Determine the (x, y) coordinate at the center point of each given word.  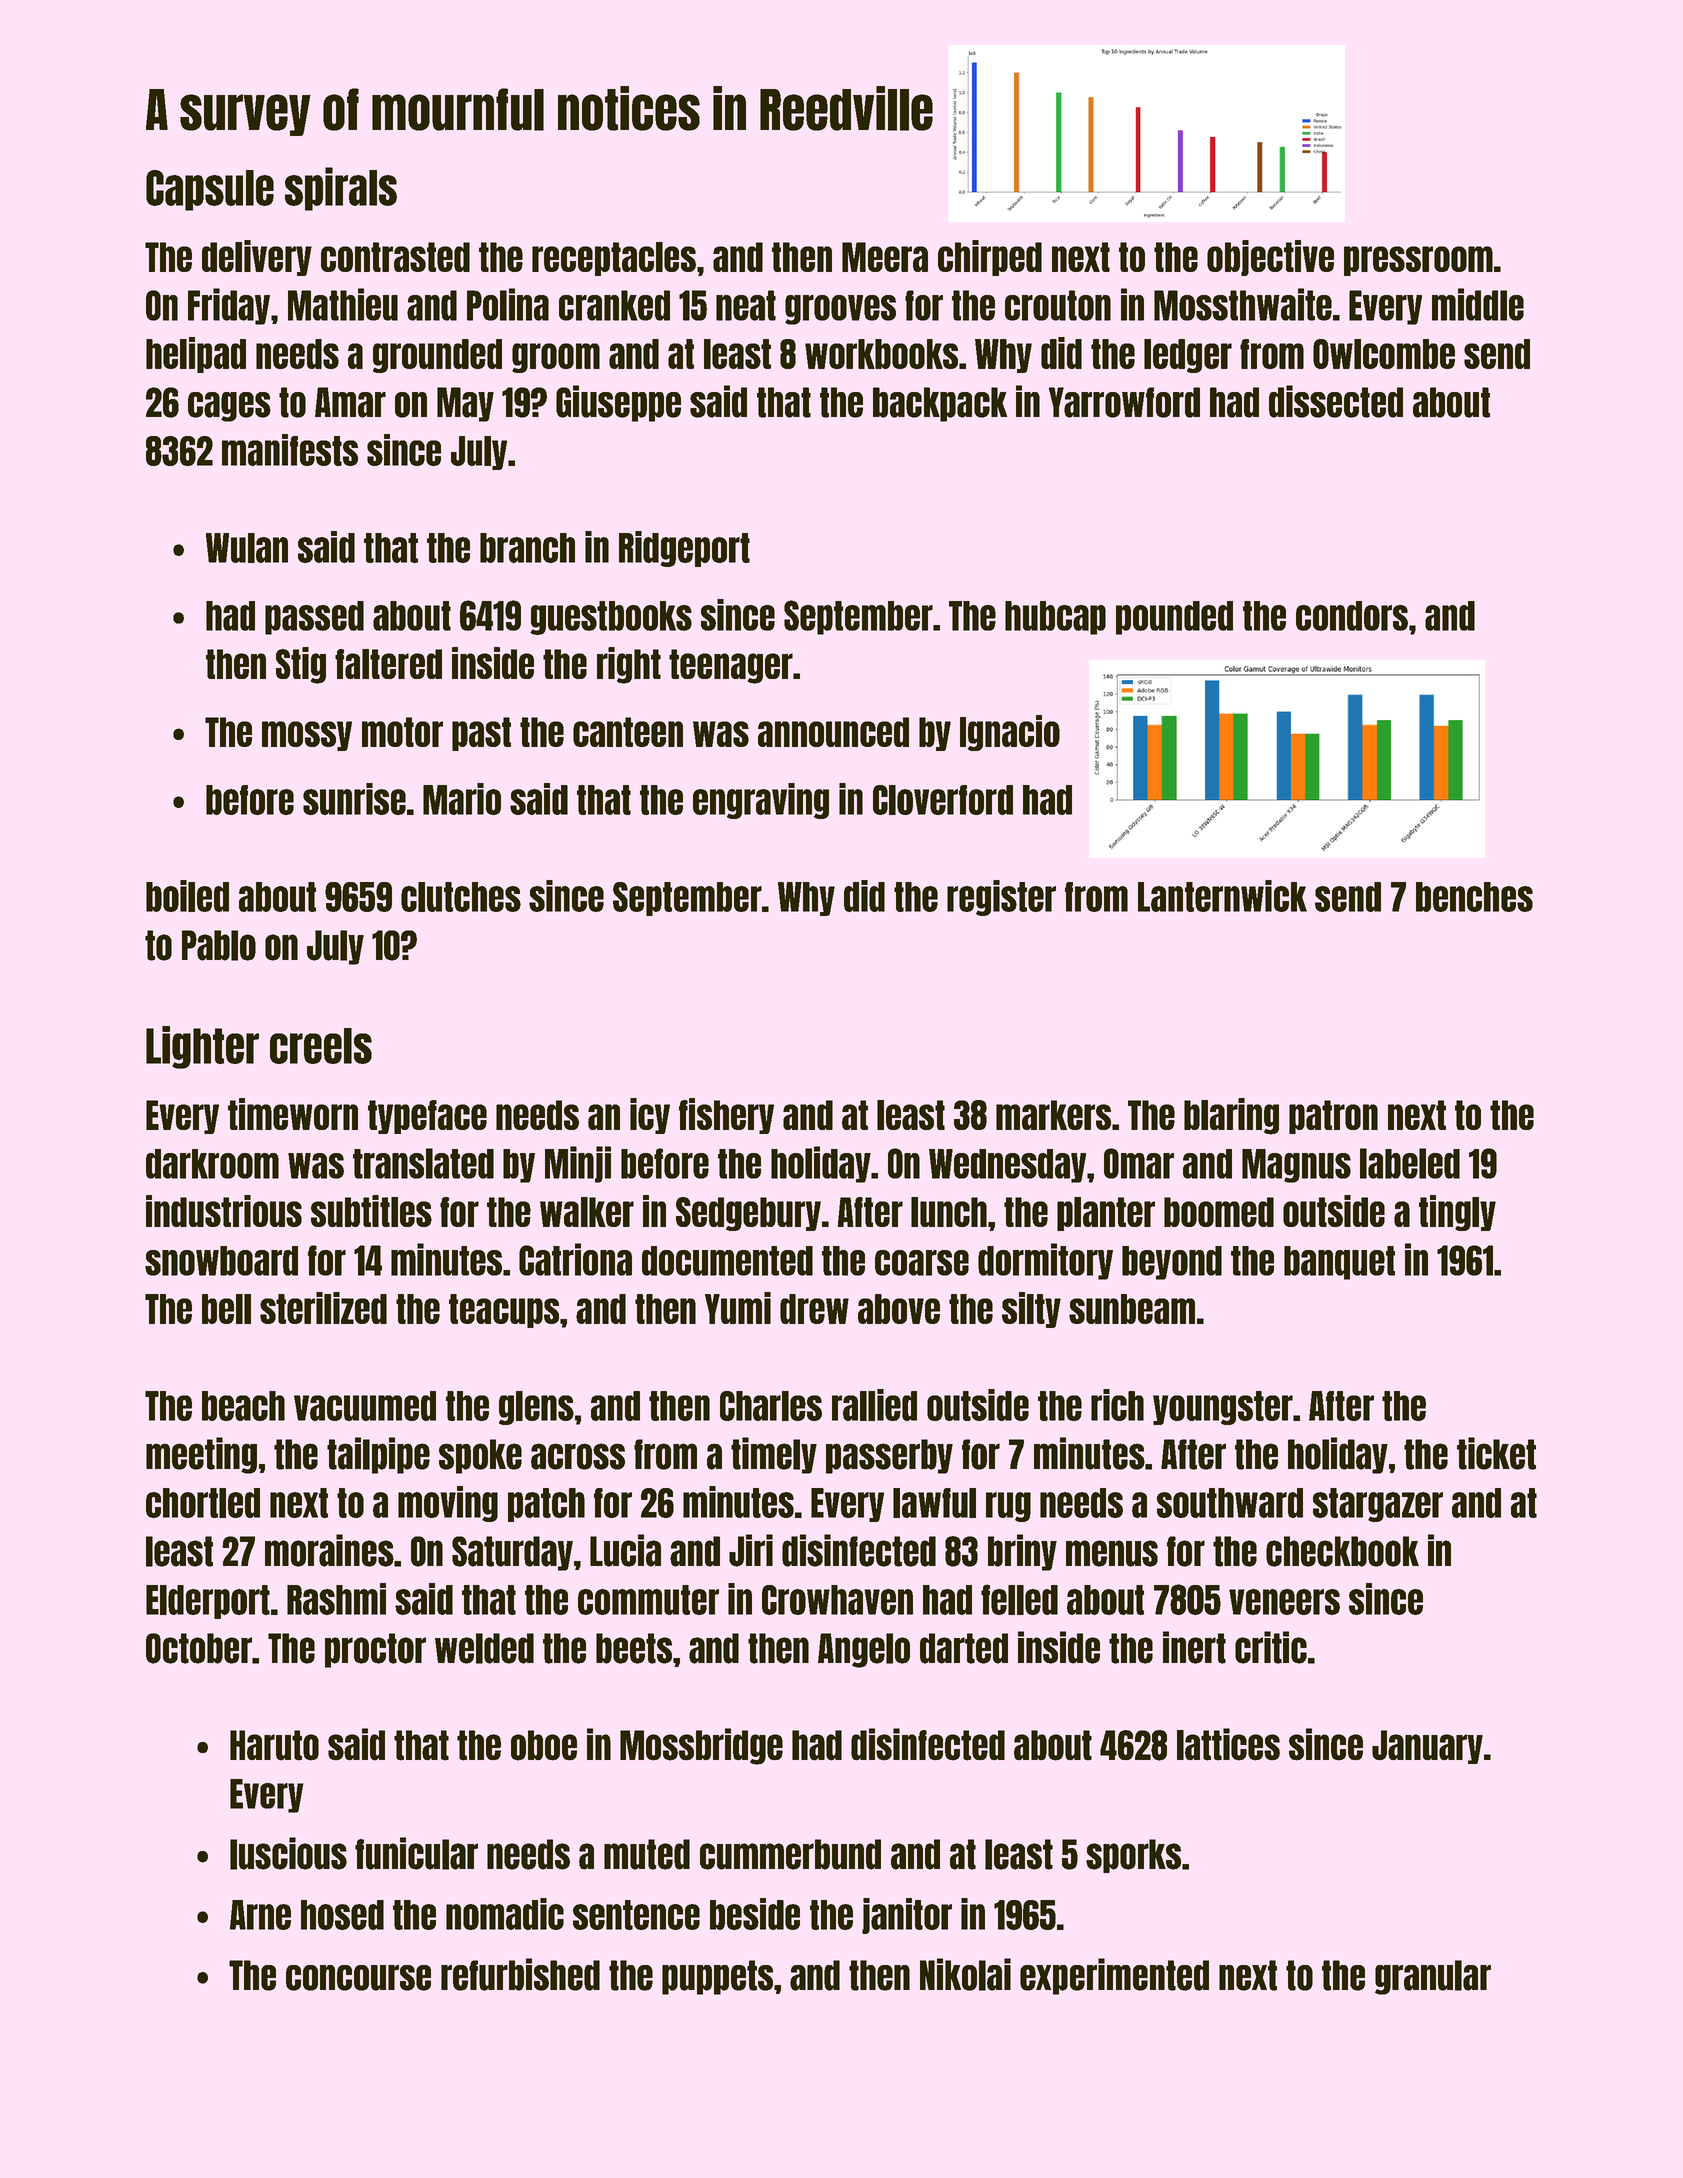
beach (243, 1406)
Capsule (210, 190)
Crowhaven (837, 1600)
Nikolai (965, 1974)
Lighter (202, 1047)
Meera (885, 257)
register (1001, 898)
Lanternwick (1222, 896)
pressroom (1418, 261)
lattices (1228, 1744)
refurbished (520, 1974)
